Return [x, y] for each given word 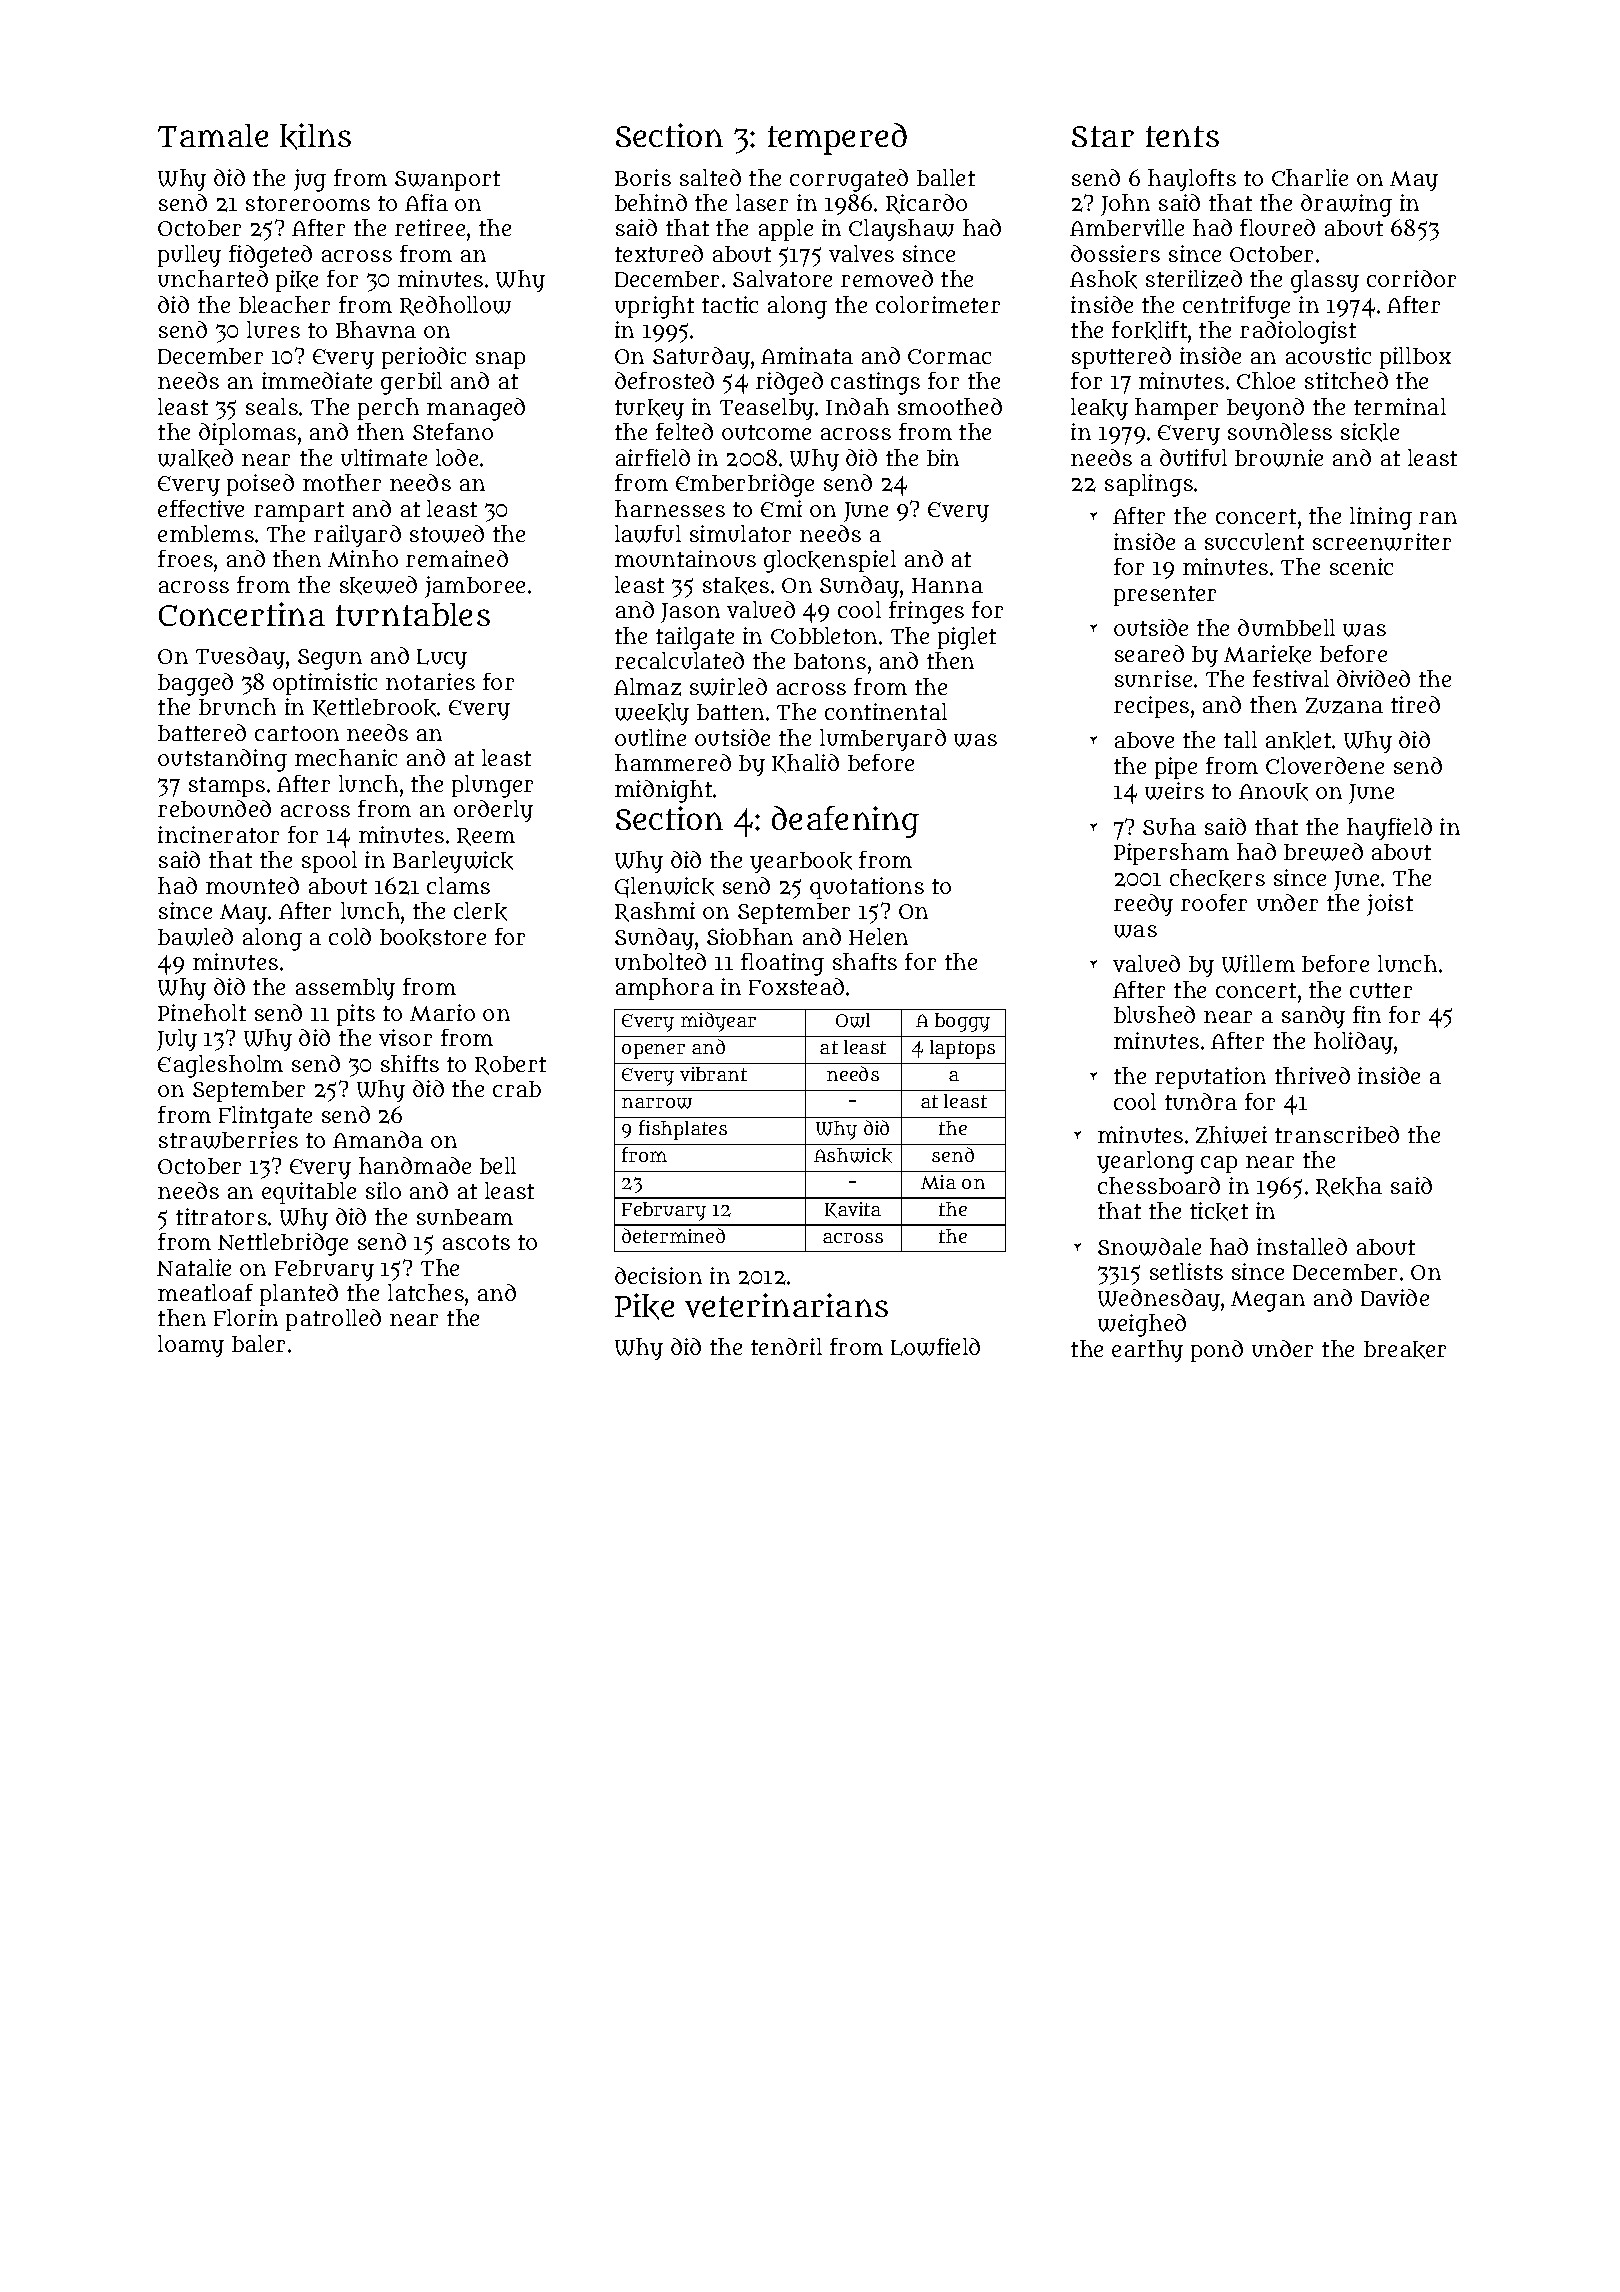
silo [383, 1190]
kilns [315, 136]
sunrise [1153, 678]
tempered [837, 139]
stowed [447, 534]
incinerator [218, 834]
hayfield [1389, 829]
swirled [728, 687]
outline [650, 737]
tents [1182, 136]
